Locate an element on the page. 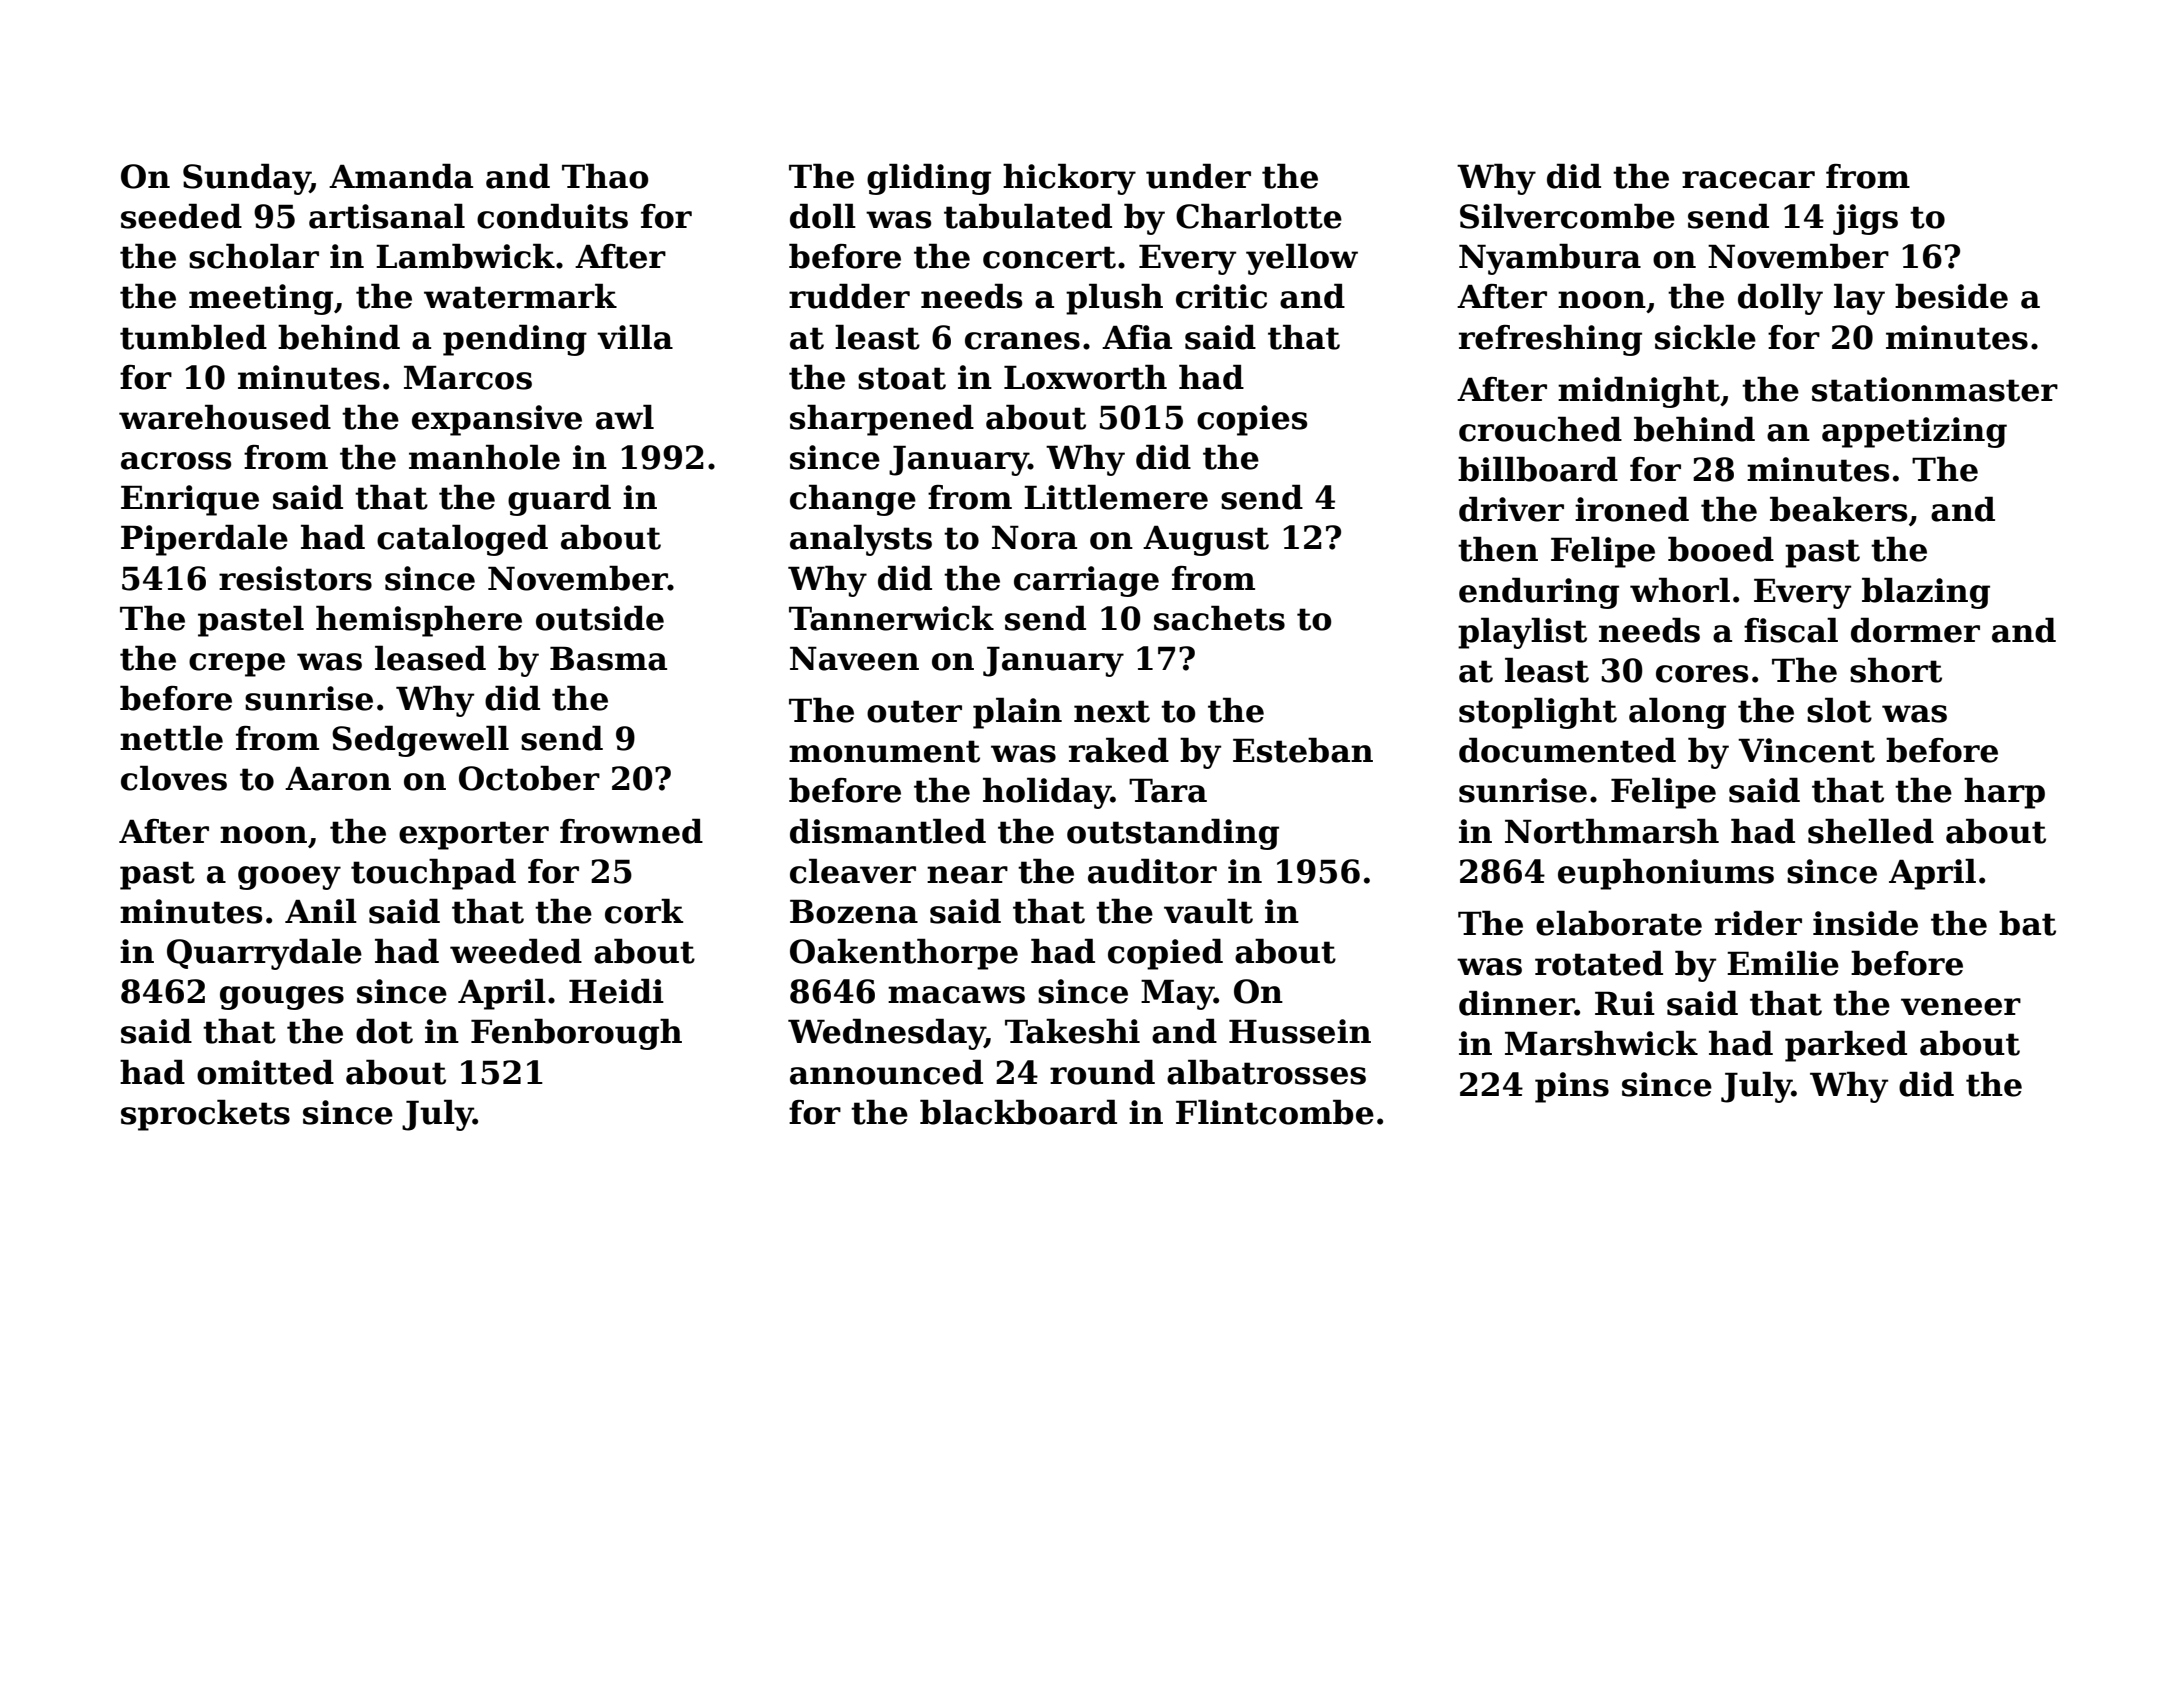 The image size is (2178, 1683). Piperdale is located at coordinates (204, 540).
